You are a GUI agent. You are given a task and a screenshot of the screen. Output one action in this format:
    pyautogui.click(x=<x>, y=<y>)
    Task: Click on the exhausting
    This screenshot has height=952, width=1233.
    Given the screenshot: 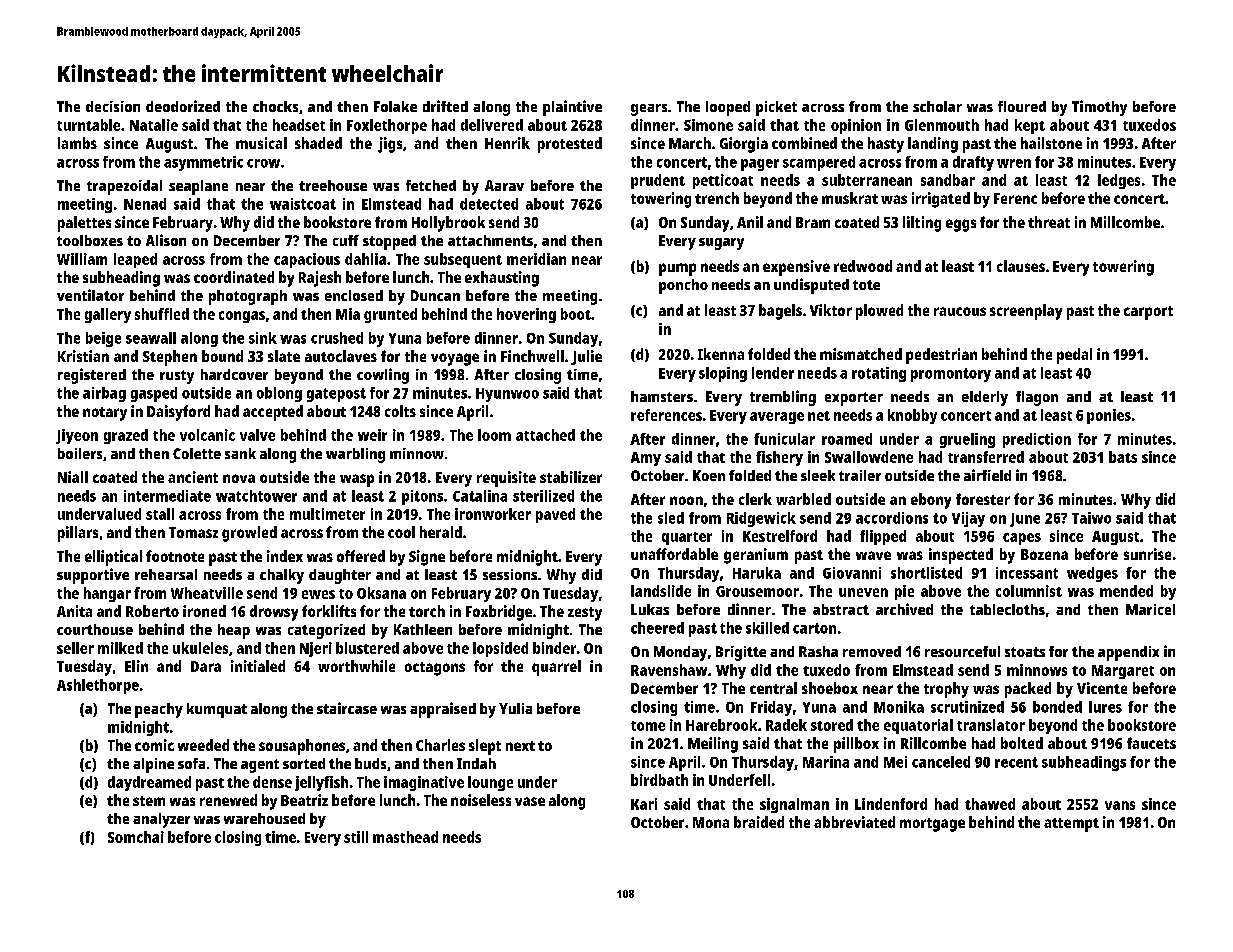 What is the action you would take?
    pyautogui.click(x=502, y=279)
